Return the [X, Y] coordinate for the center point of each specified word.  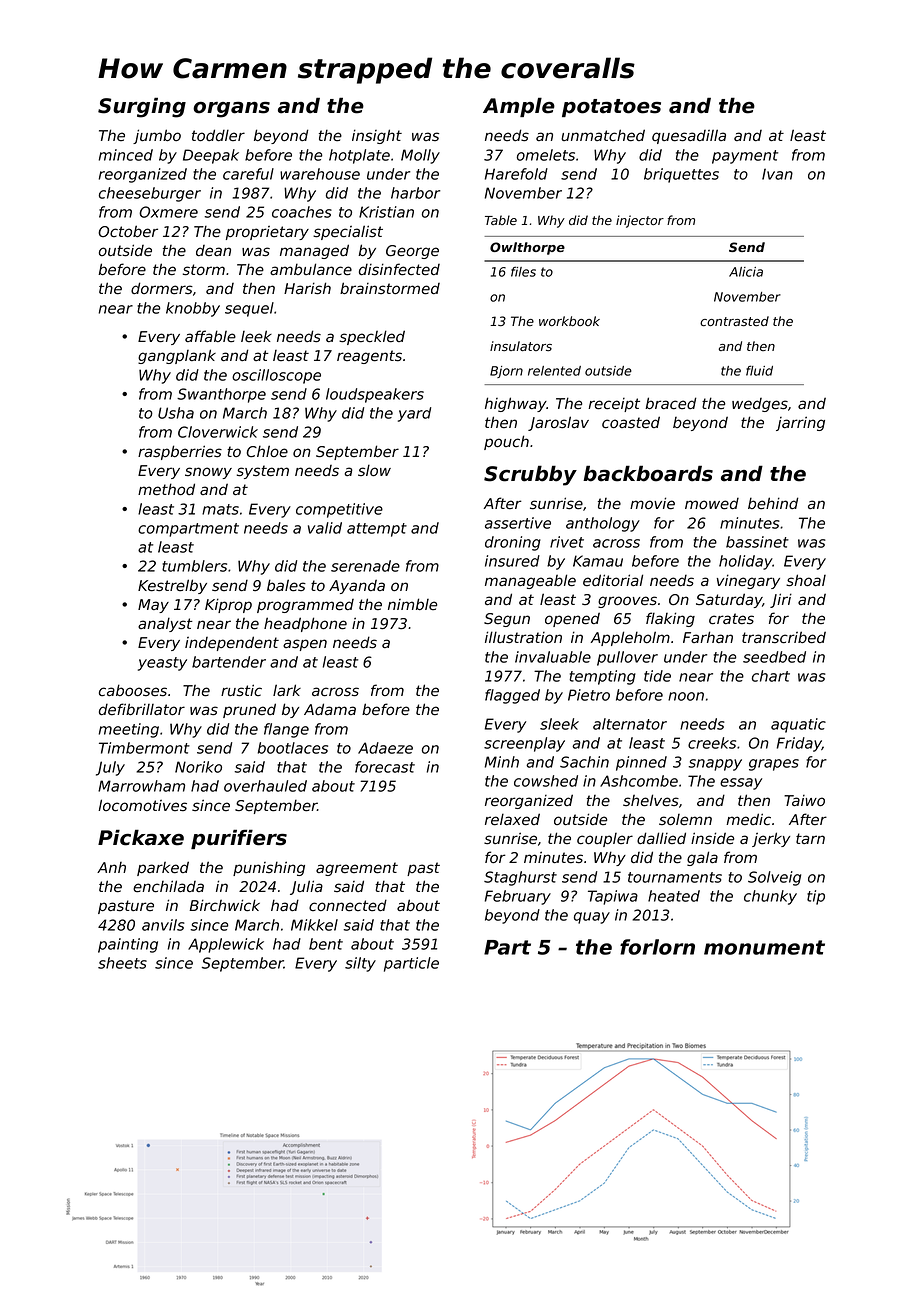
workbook [569, 321]
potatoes [611, 108]
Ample [519, 107]
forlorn [657, 947]
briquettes [681, 175]
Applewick [226, 945]
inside [712, 838]
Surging [142, 107]
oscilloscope [276, 376]
